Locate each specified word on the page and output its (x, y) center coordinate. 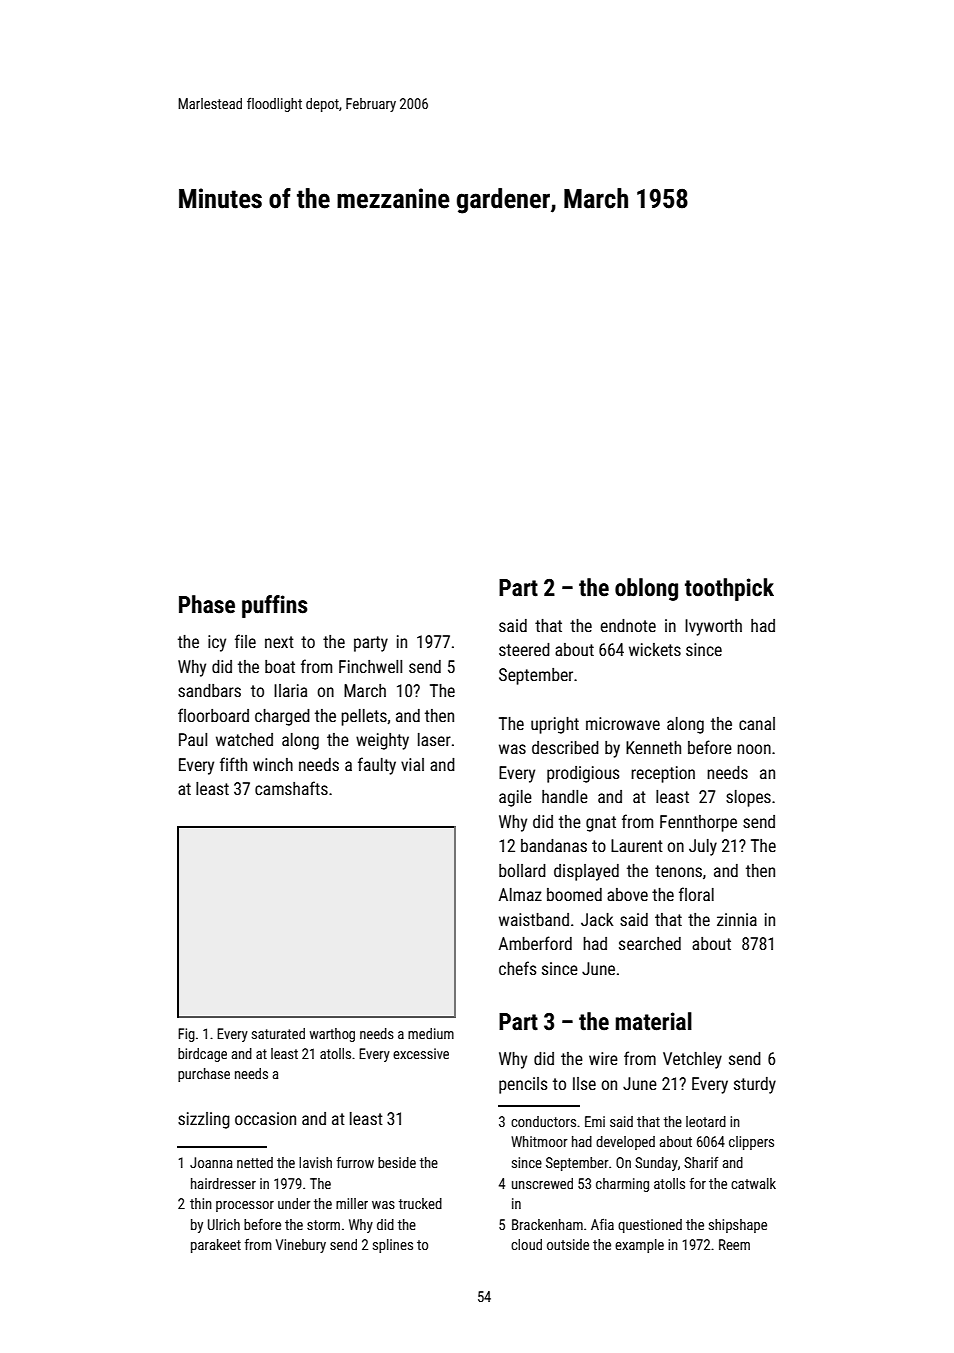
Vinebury (301, 1246)
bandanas (554, 845)
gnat (601, 824)
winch (273, 764)
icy (217, 643)
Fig (186, 1035)
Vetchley (692, 1060)
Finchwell (370, 666)
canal (757, 723)
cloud (526, 1244)
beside (397, 1162)
